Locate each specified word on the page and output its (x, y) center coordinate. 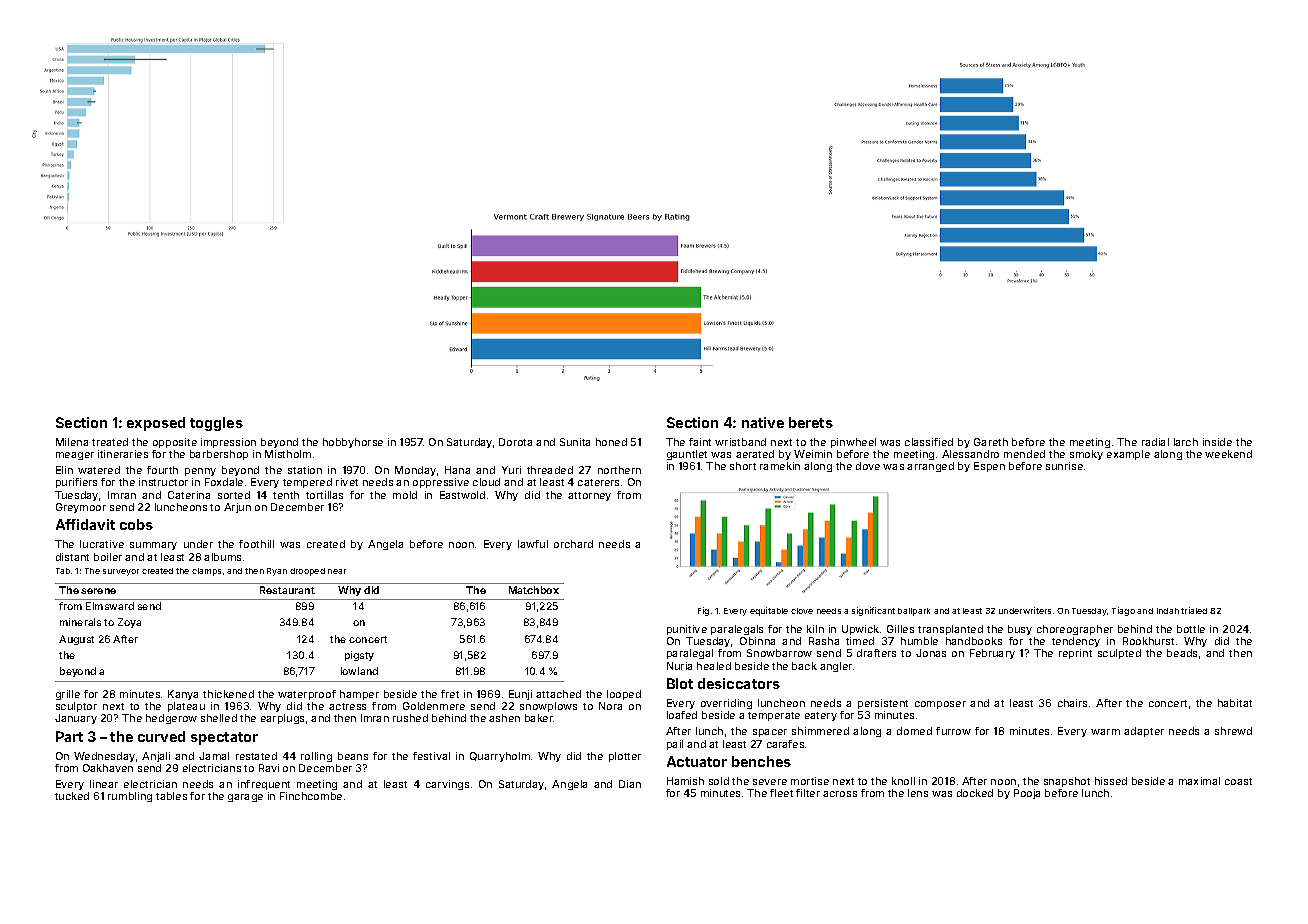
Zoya (129, 623)
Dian (630, 784)
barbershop (219, 455)
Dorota (515, 442)
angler (836, 667)
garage (245, 798)
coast (1238, 781)
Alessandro (970, 454)
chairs (1072, 703)
